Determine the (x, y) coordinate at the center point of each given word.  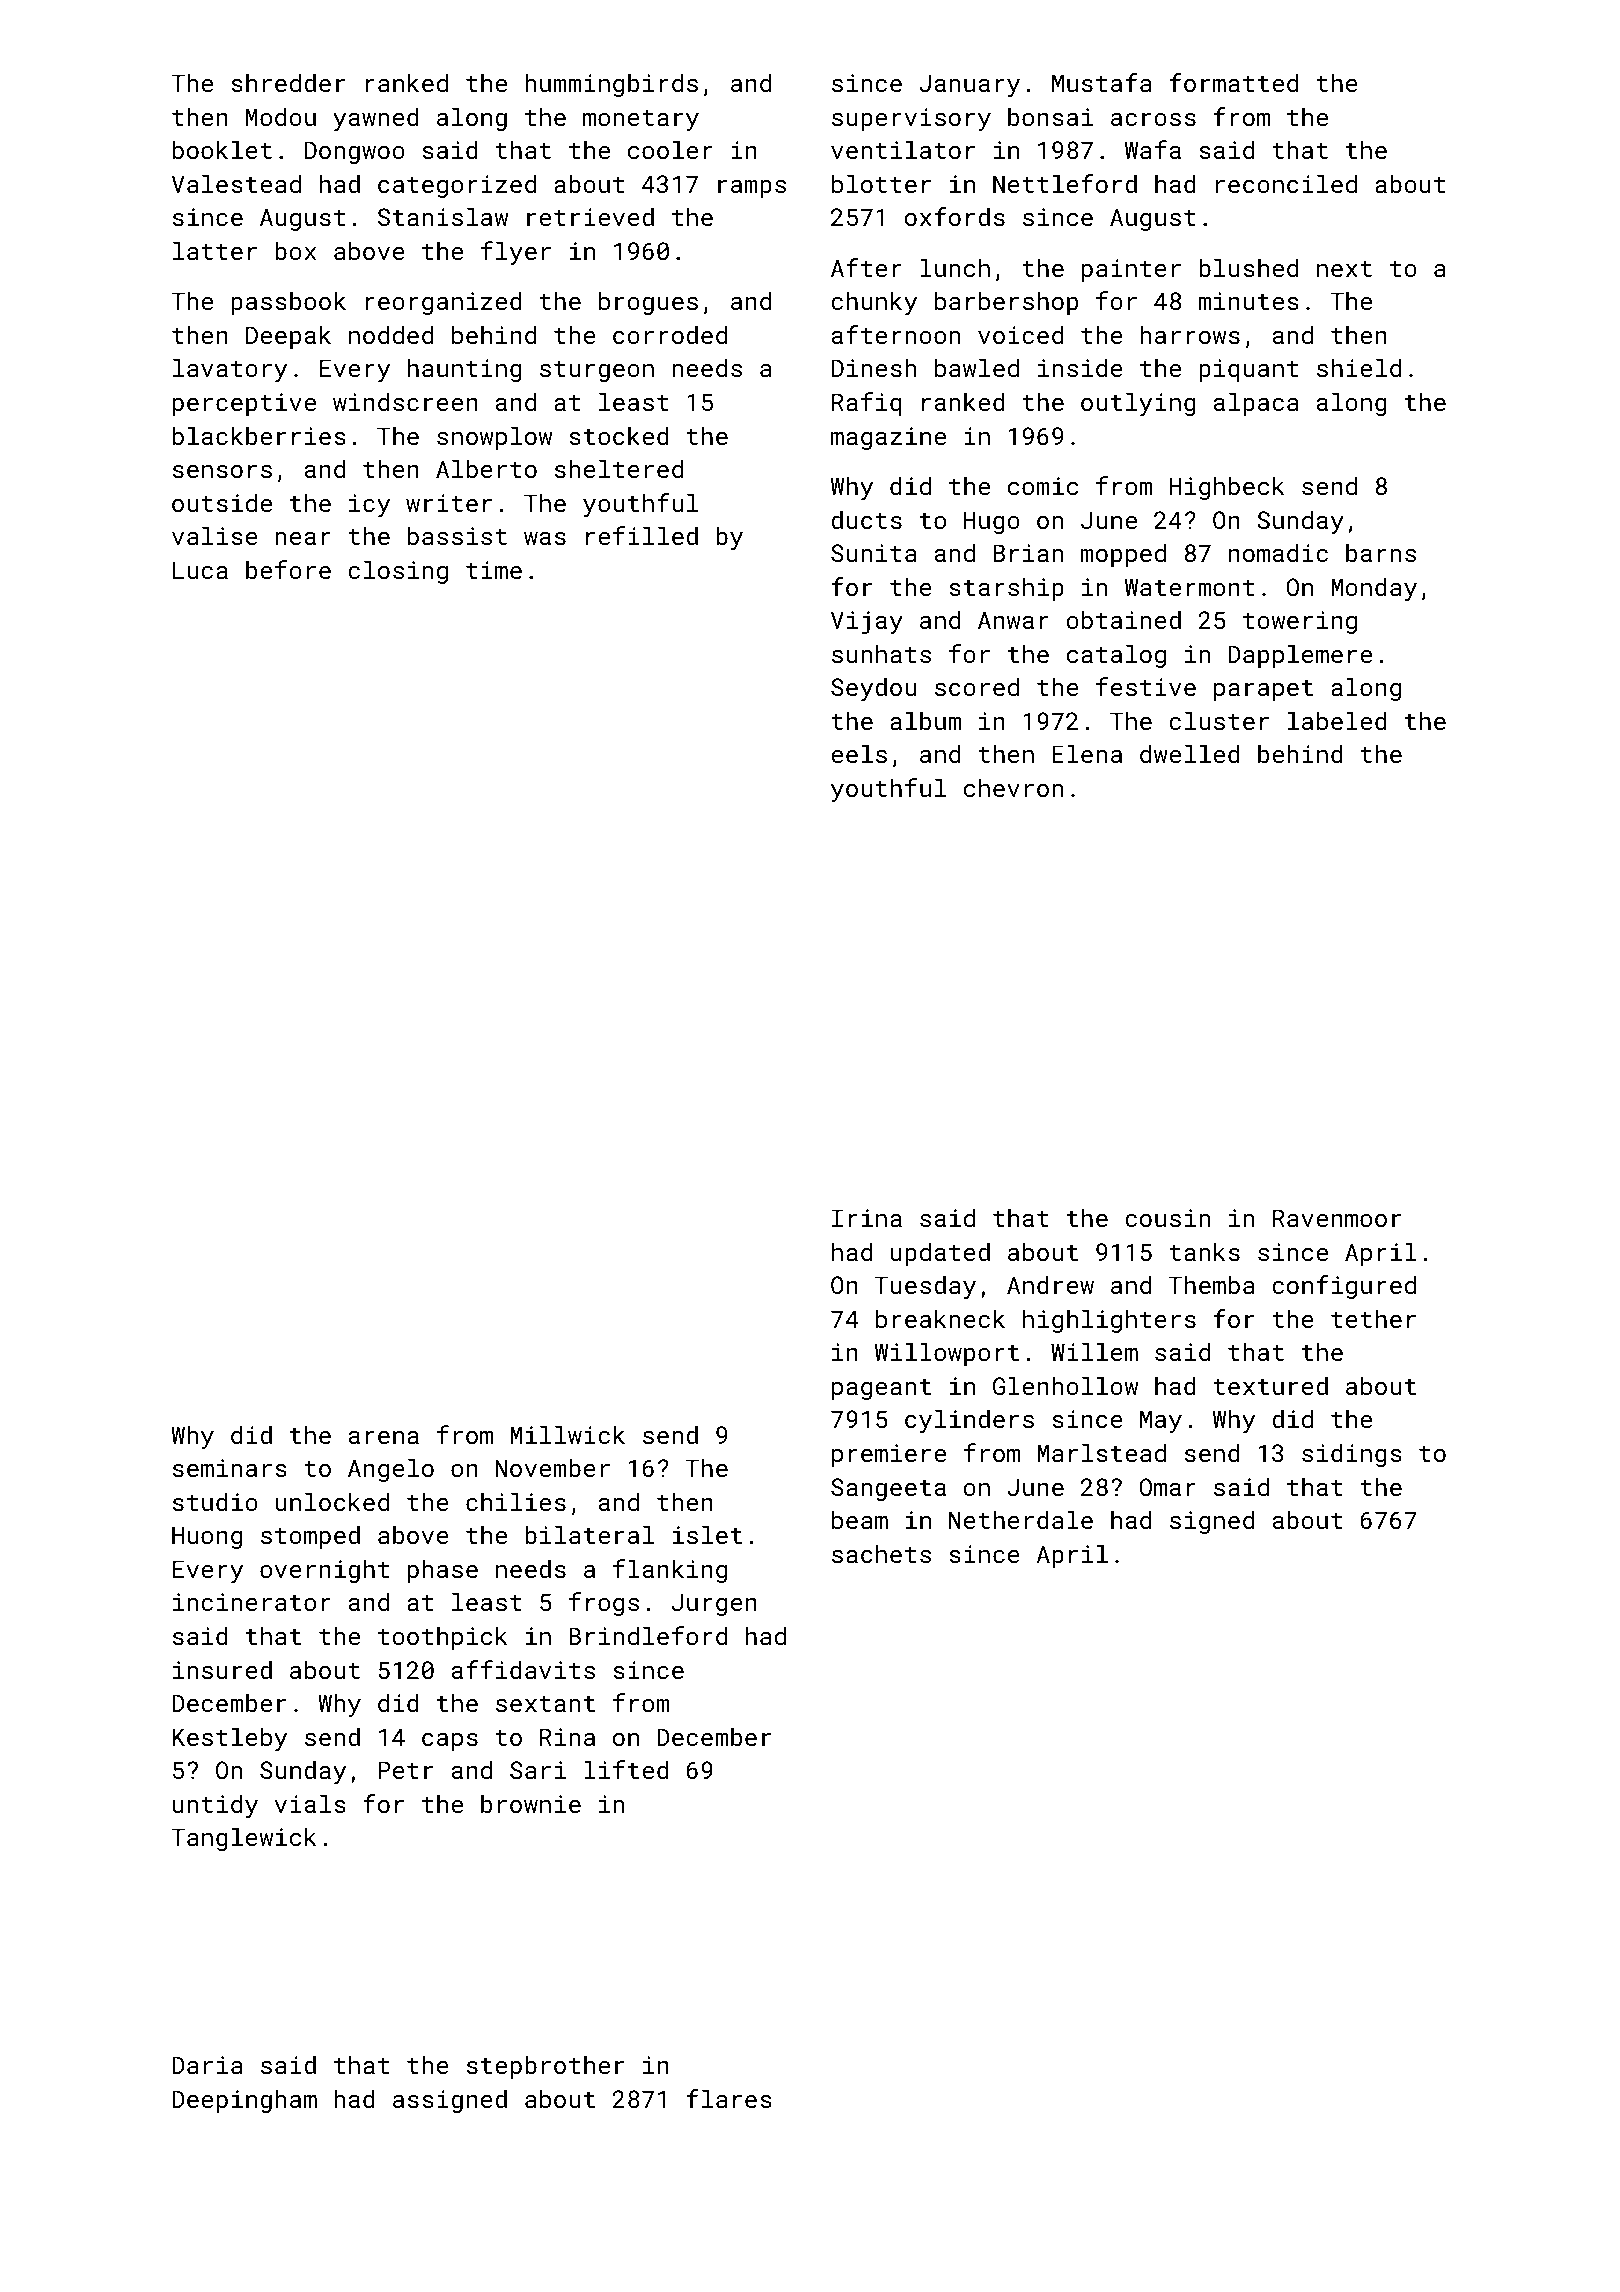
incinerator (252, 1602)
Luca (200, 570)
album (925, 720)
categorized (457, 186)
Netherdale (1021, 1519)
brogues (648, 303)
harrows (1190, 334)
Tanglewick (243, 1839)
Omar (1168, 1487)
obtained (1123, 619)
